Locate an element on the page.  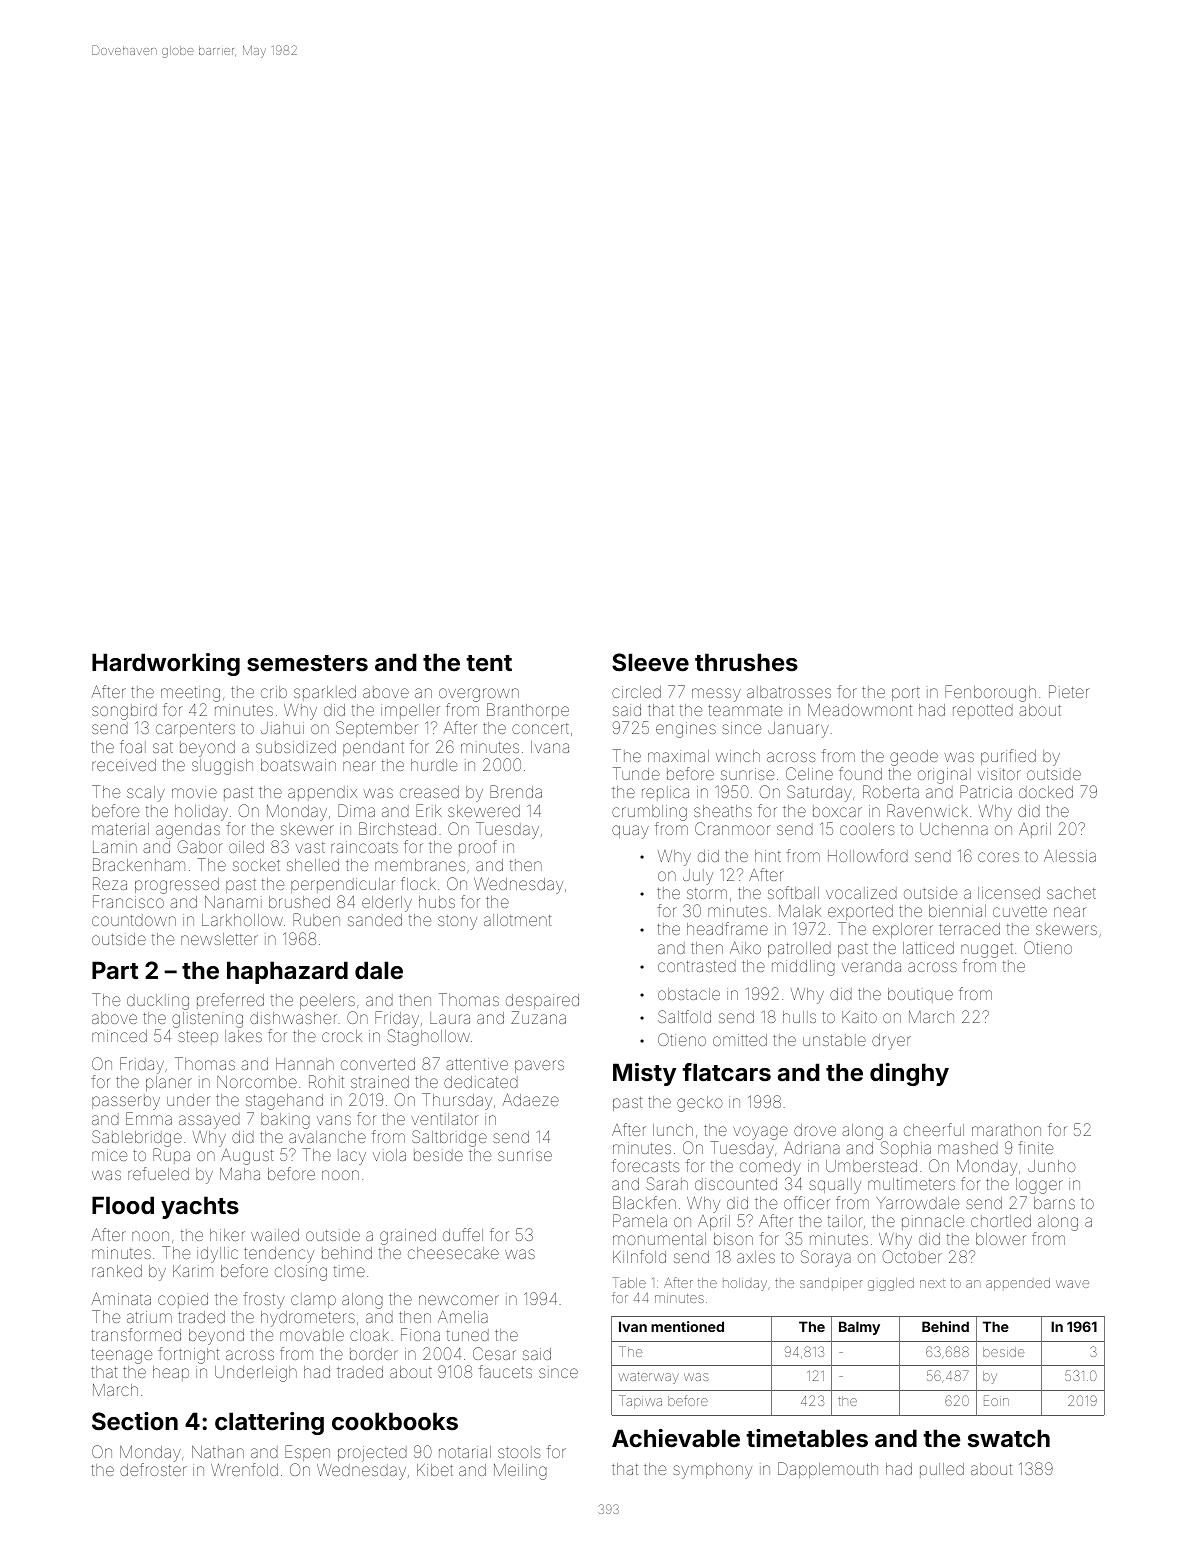
grained is located at coordinates (408, 1237).
